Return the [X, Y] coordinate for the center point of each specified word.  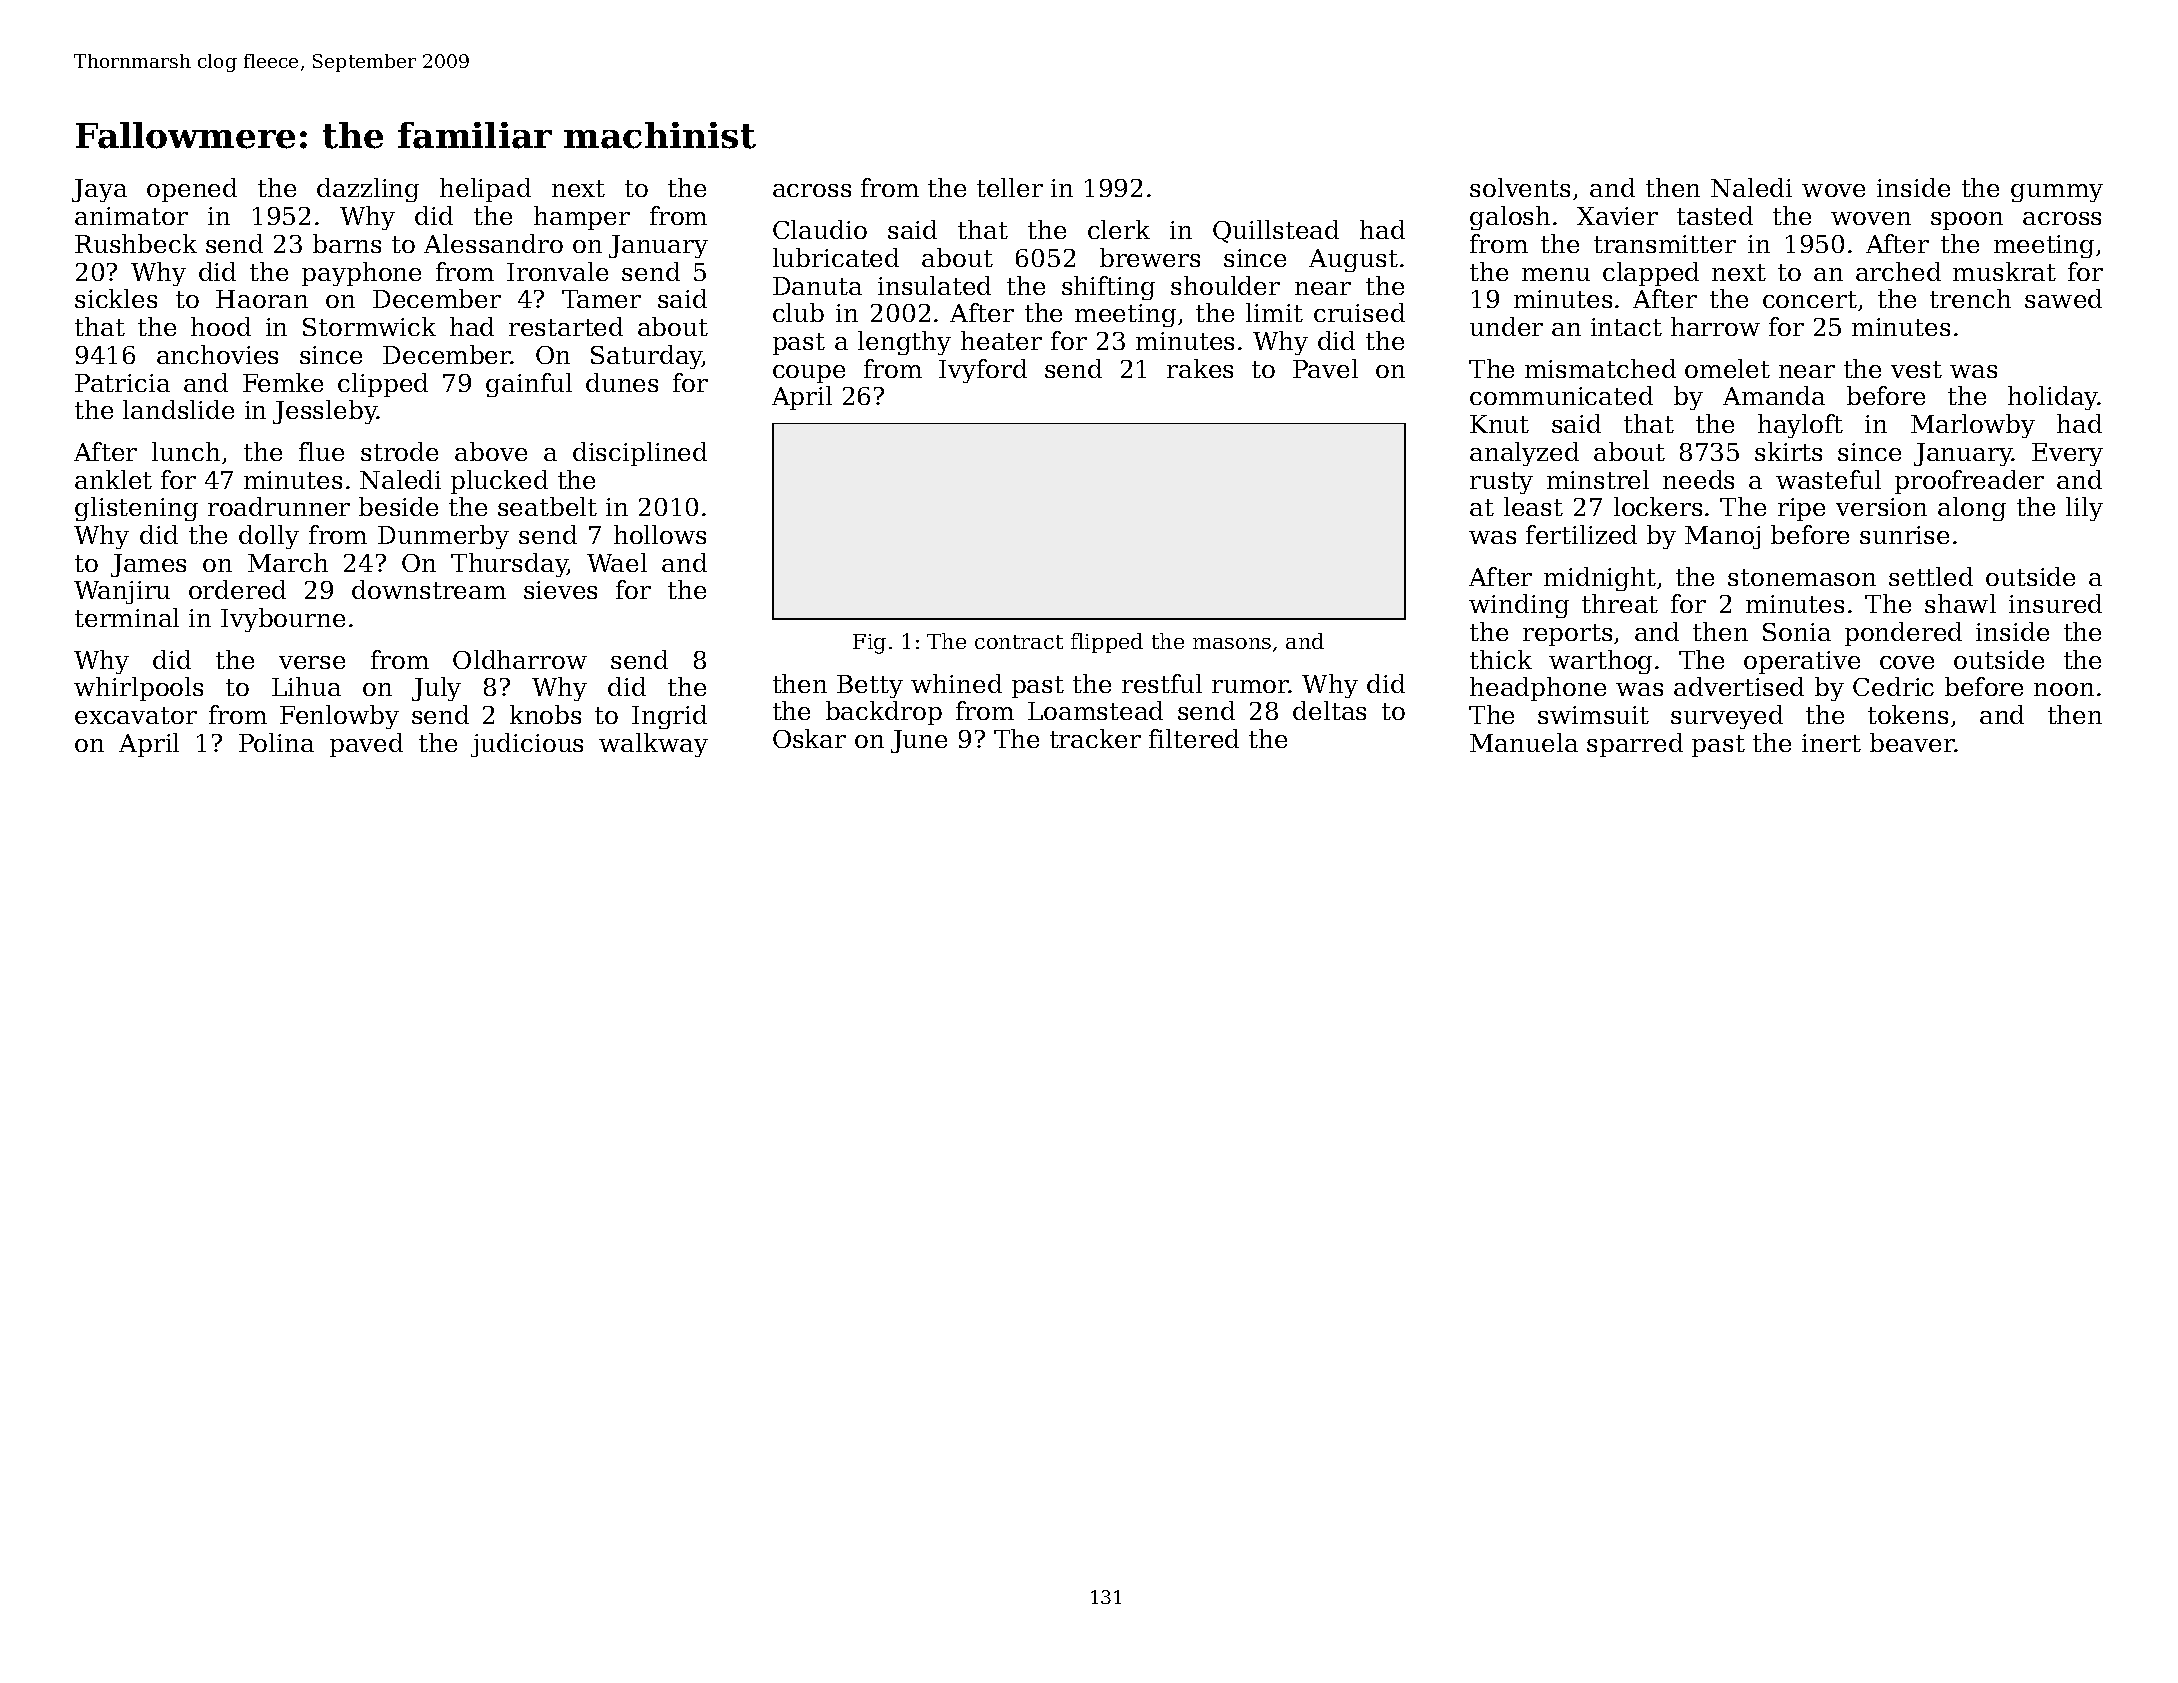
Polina [276, 742]
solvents [1520, 187]
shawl [1960, 603]
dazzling [368, 190]
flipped [1107, 643]
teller [1010, 187]
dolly [269, 537]
